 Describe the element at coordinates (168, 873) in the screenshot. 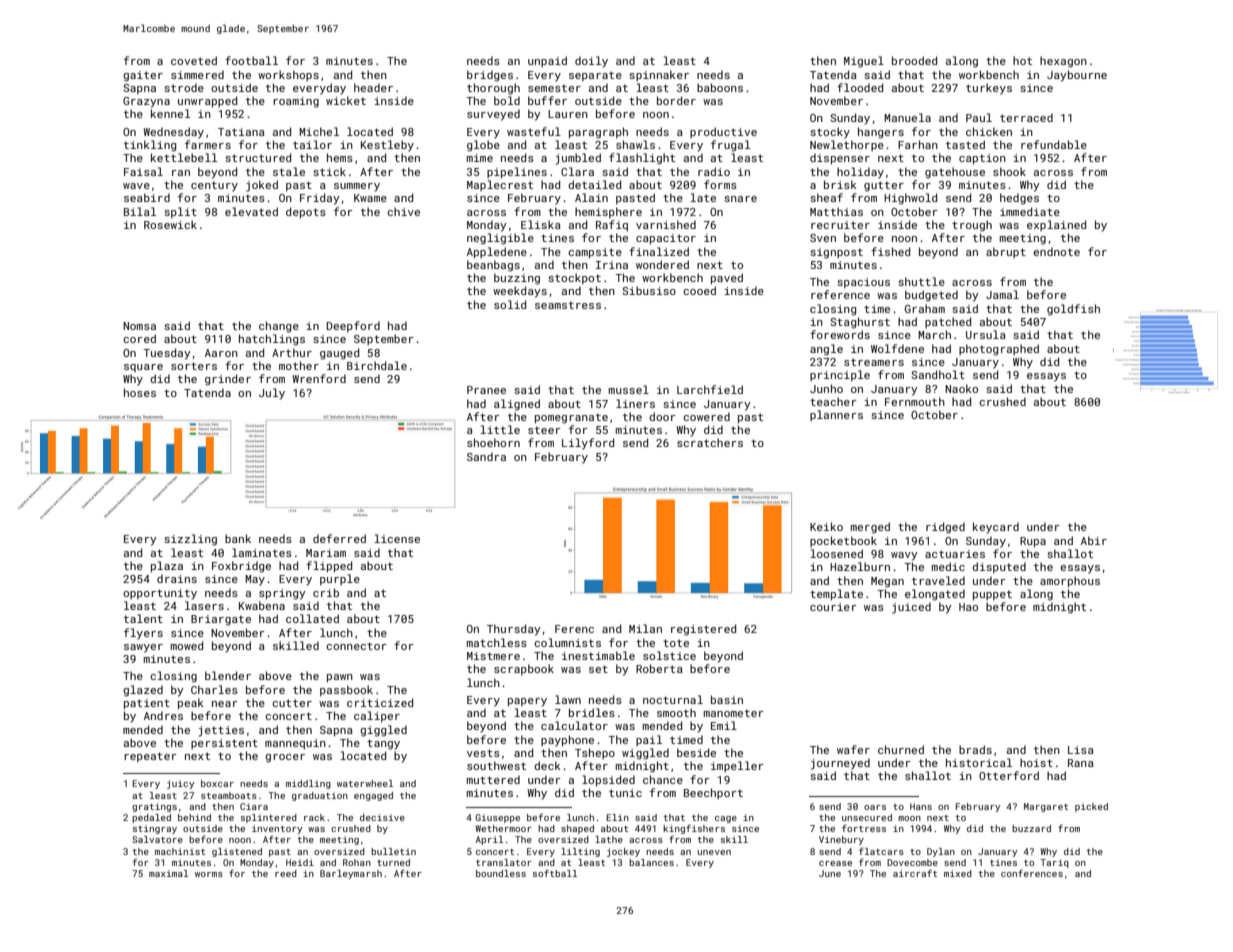

I see `maximal` at that location.
